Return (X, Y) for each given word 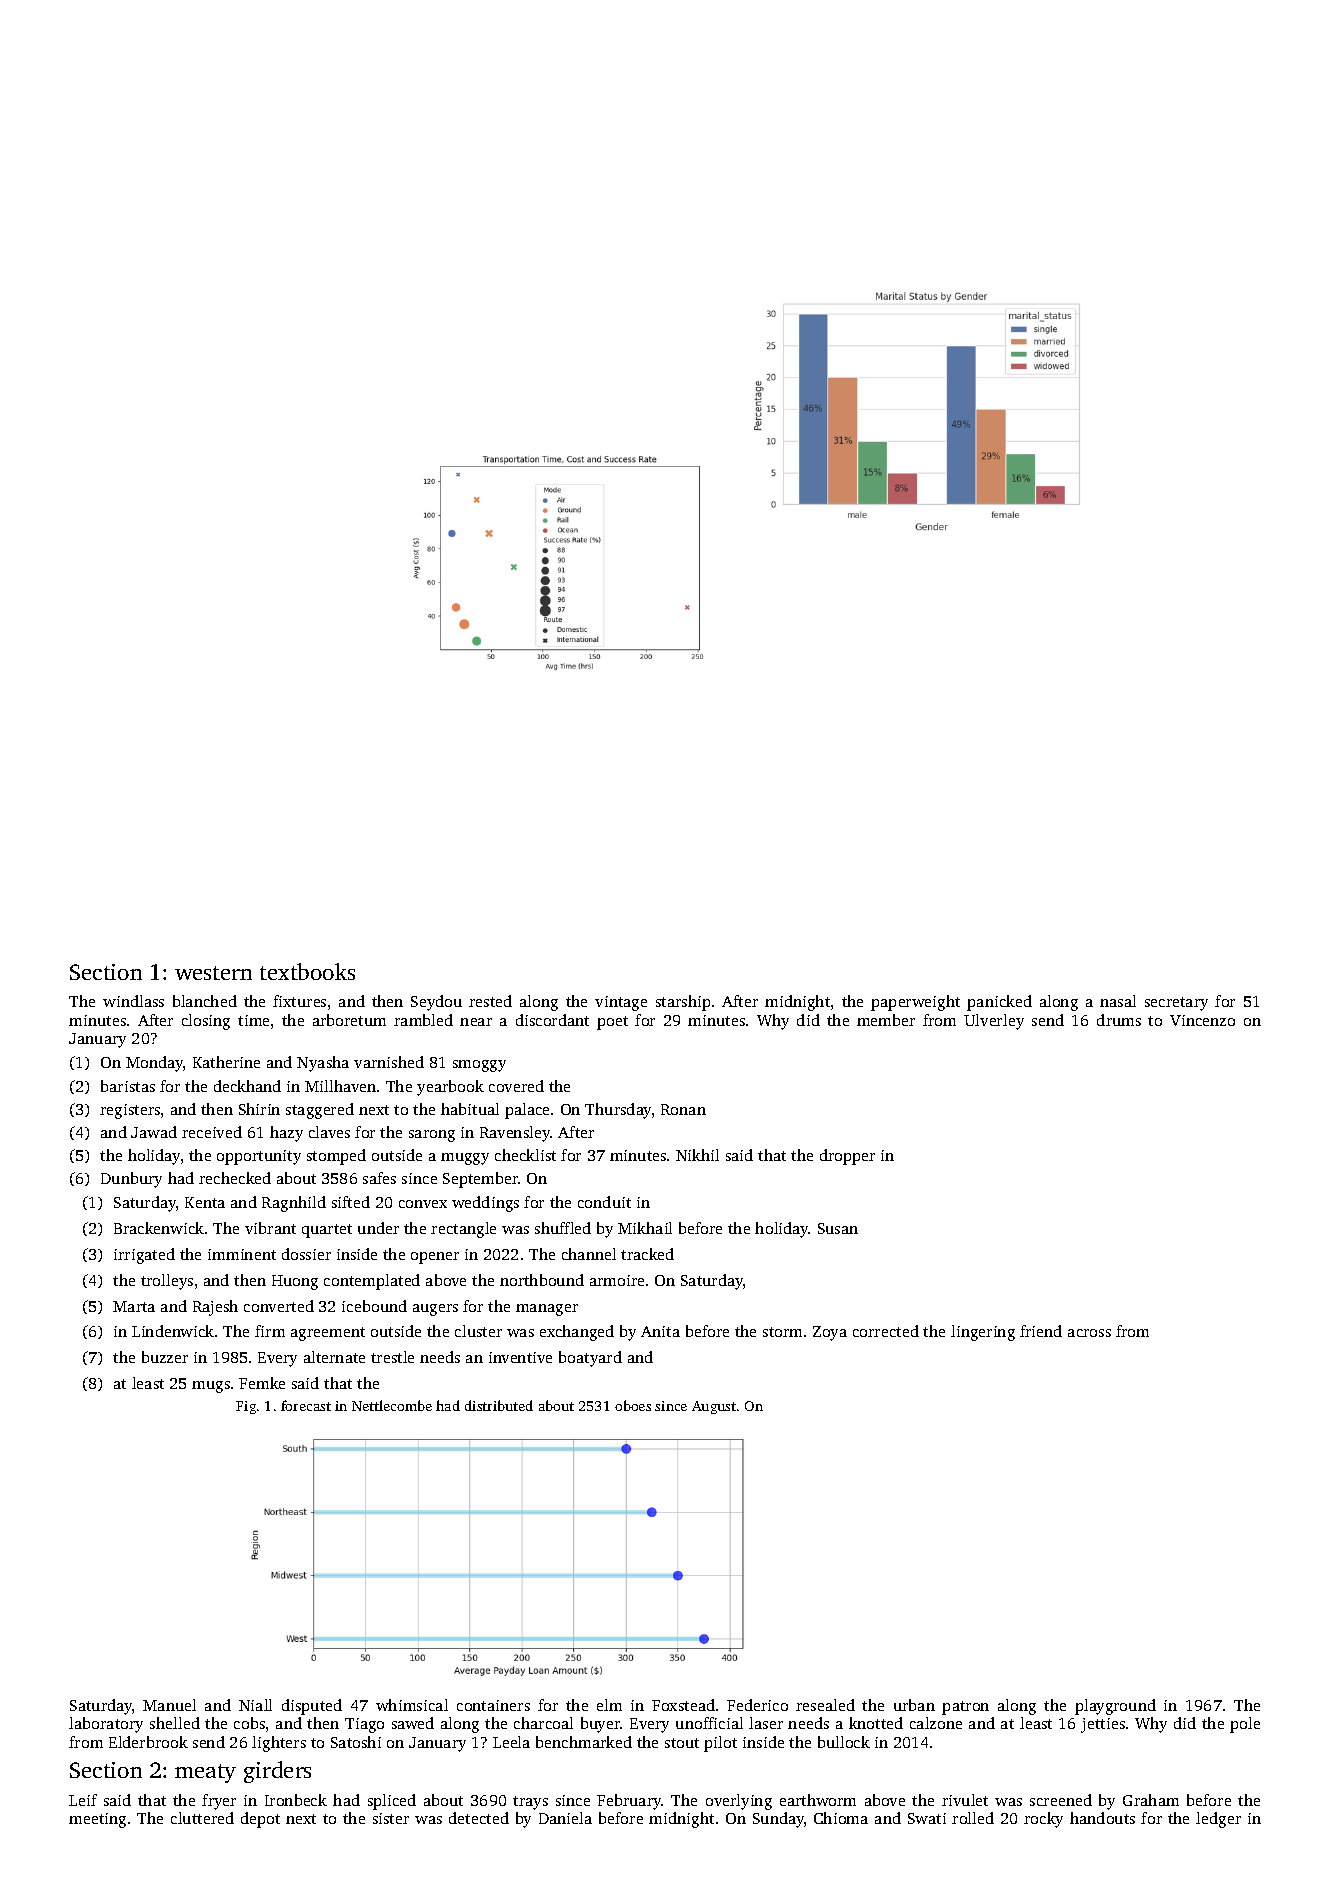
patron (965, 1708)
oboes (633, 1405)
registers (130, 1111)
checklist (525, 1155)
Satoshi (356, 1742)
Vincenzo (1202, 1020)
